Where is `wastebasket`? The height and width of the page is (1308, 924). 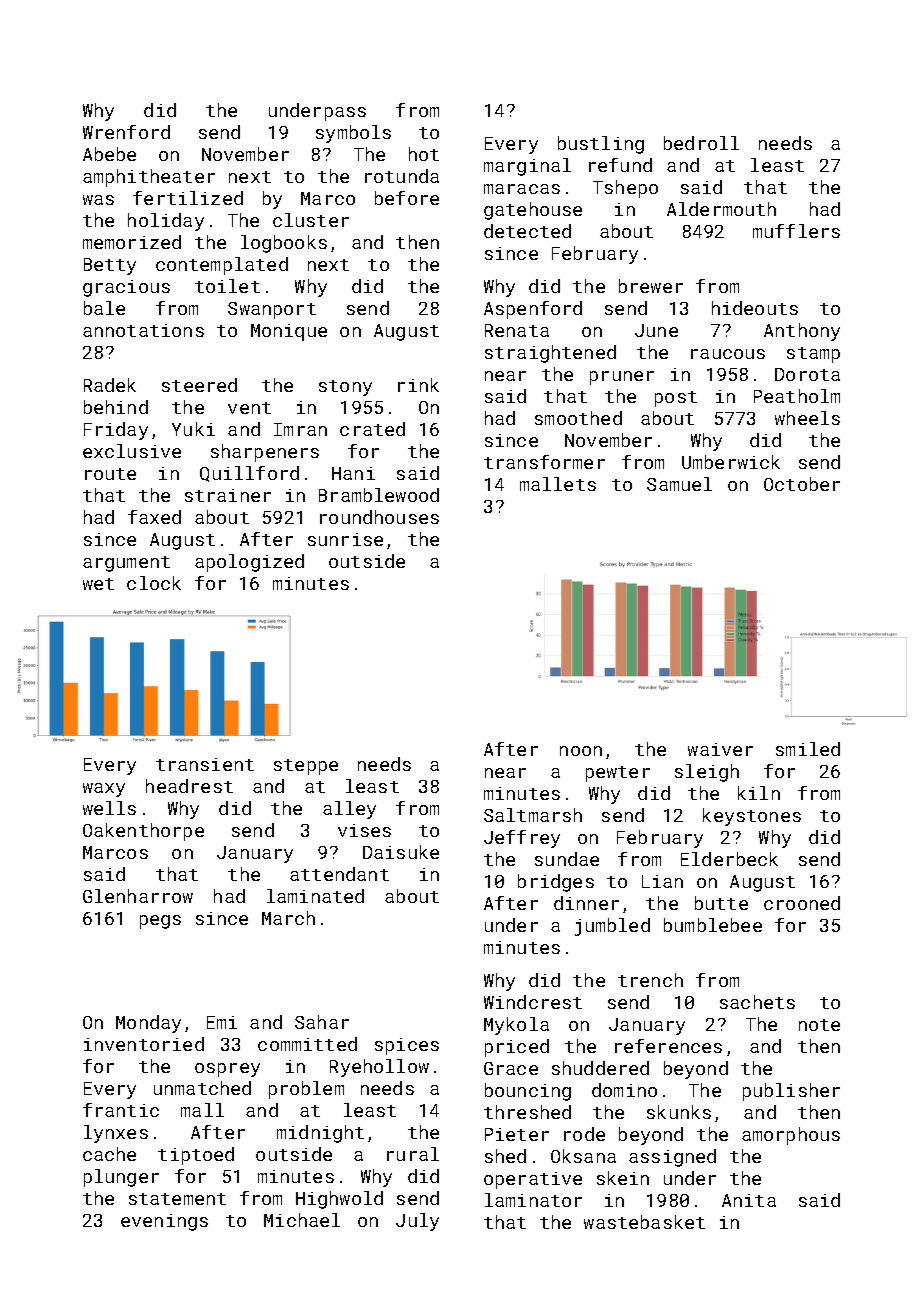
wastebasket is located at coordinates (644, 1222).
